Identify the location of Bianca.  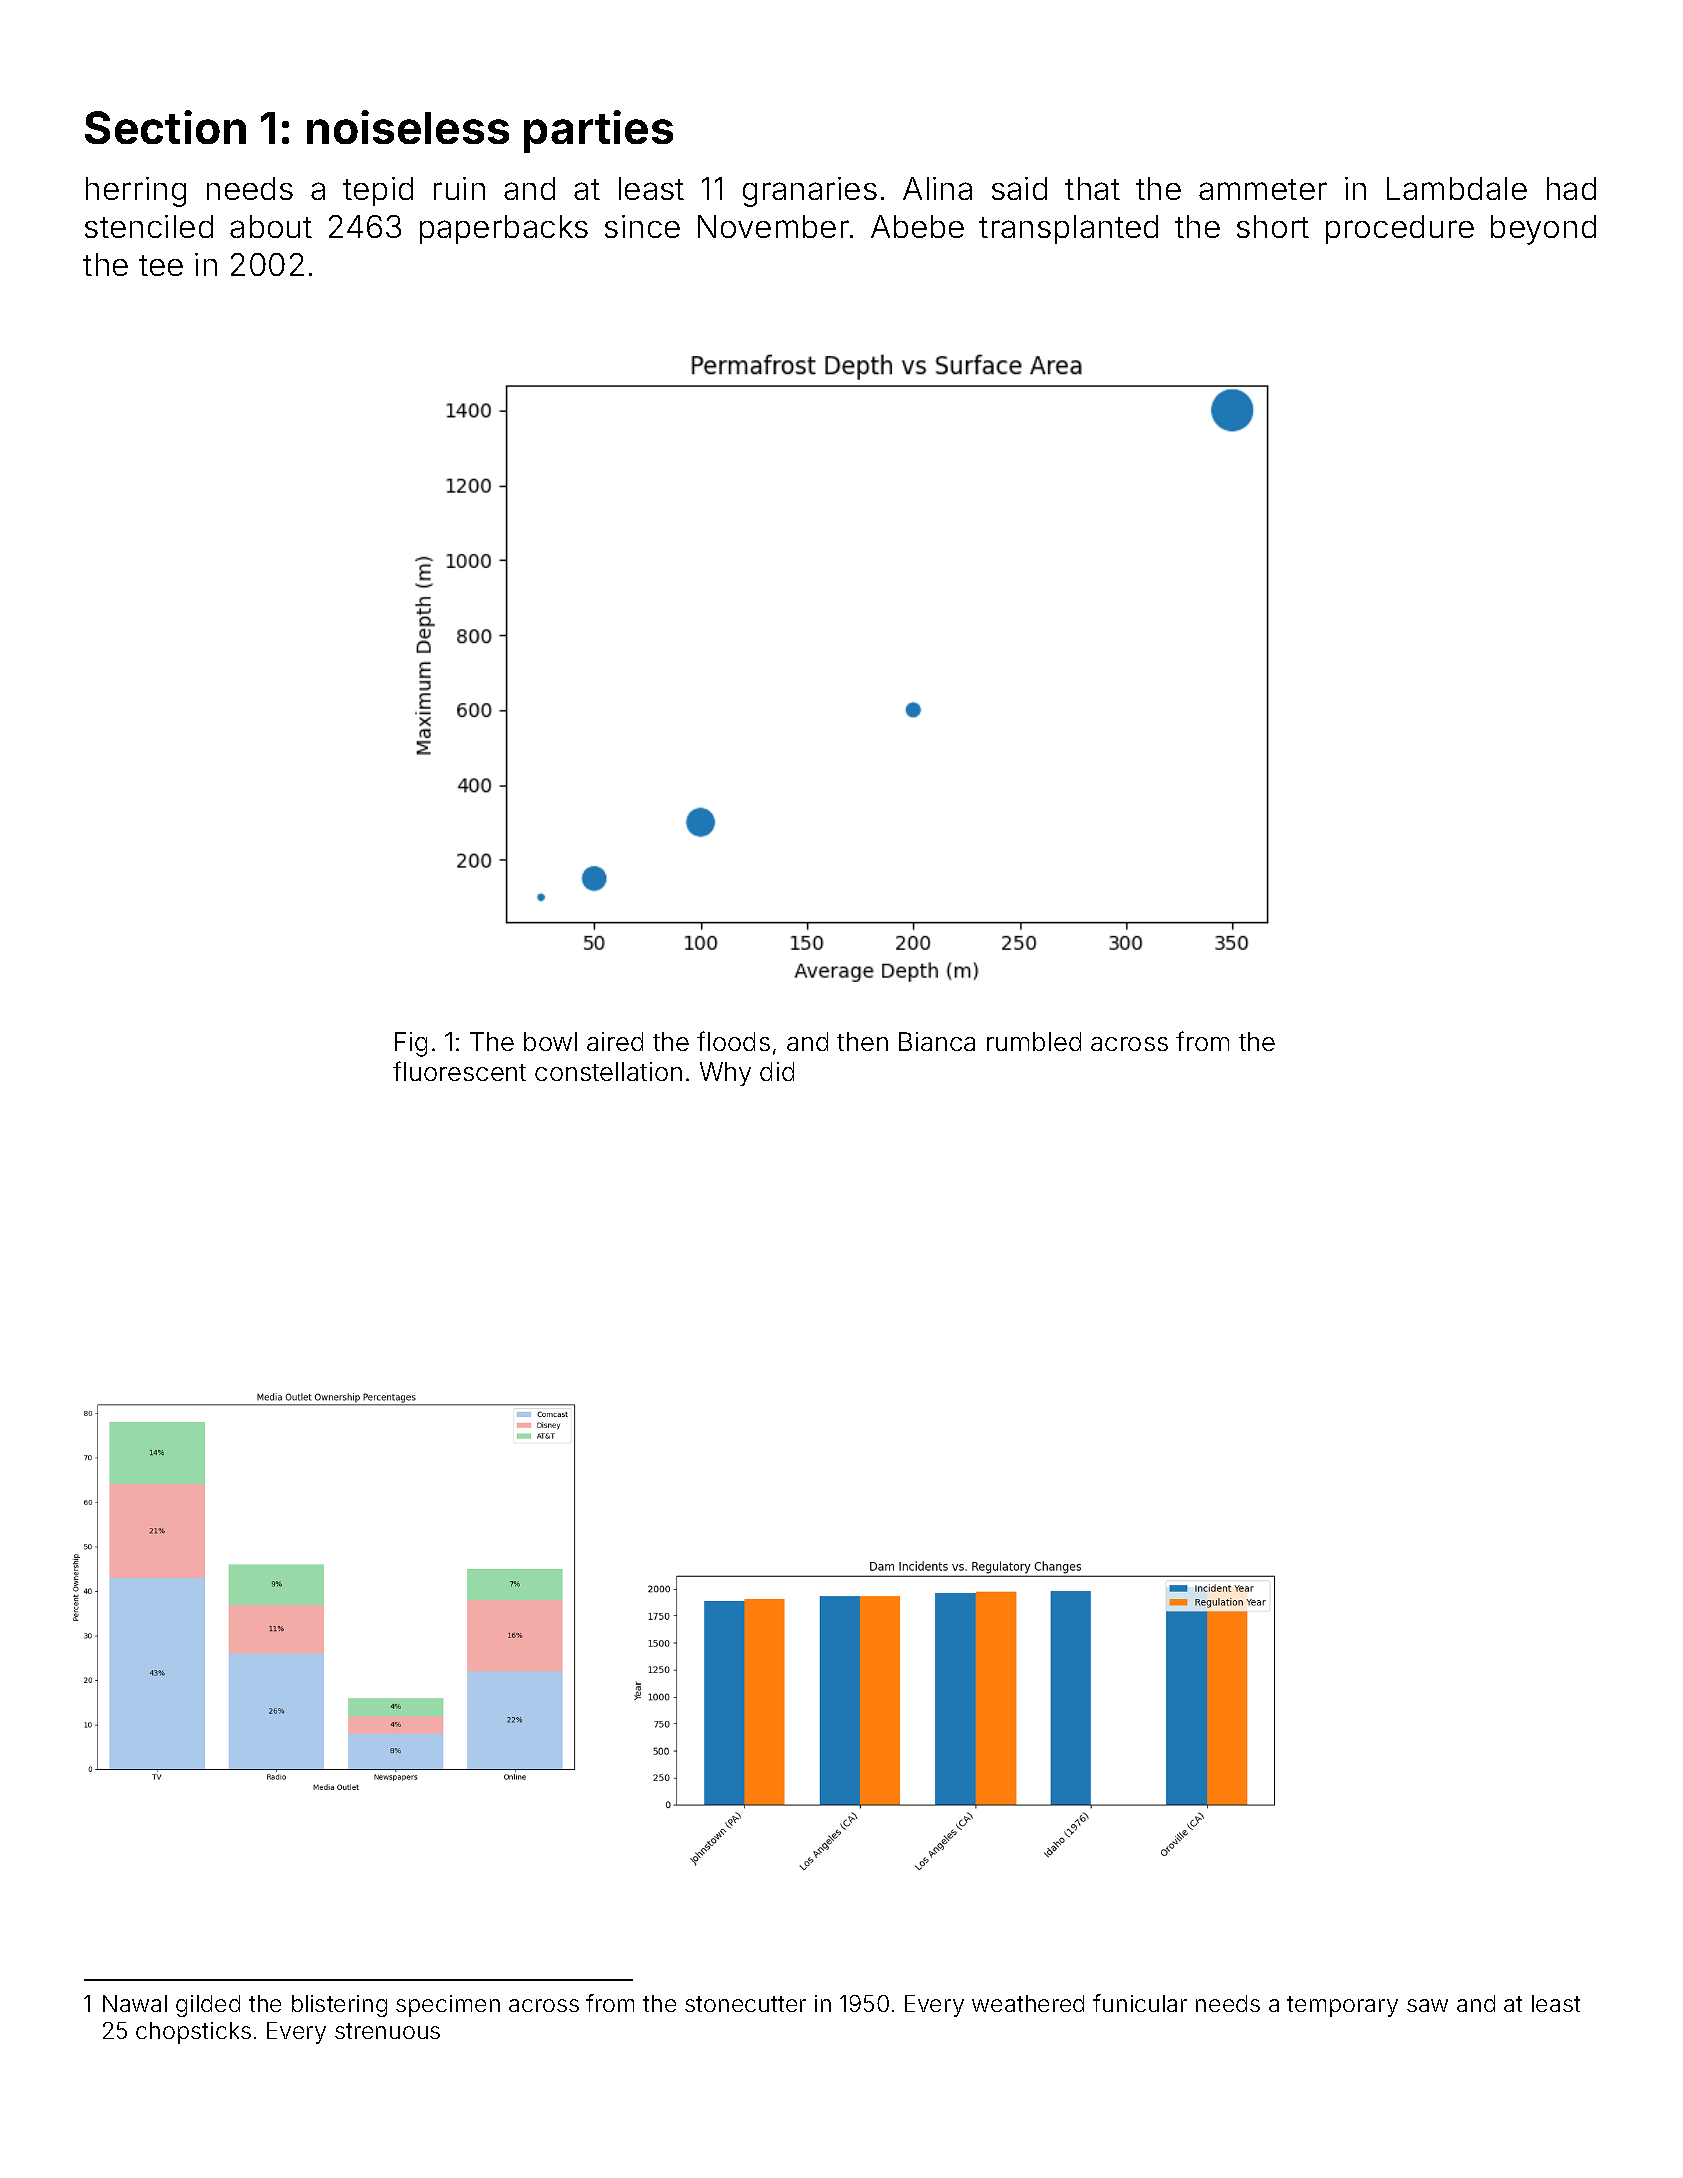
(937, 1041).
